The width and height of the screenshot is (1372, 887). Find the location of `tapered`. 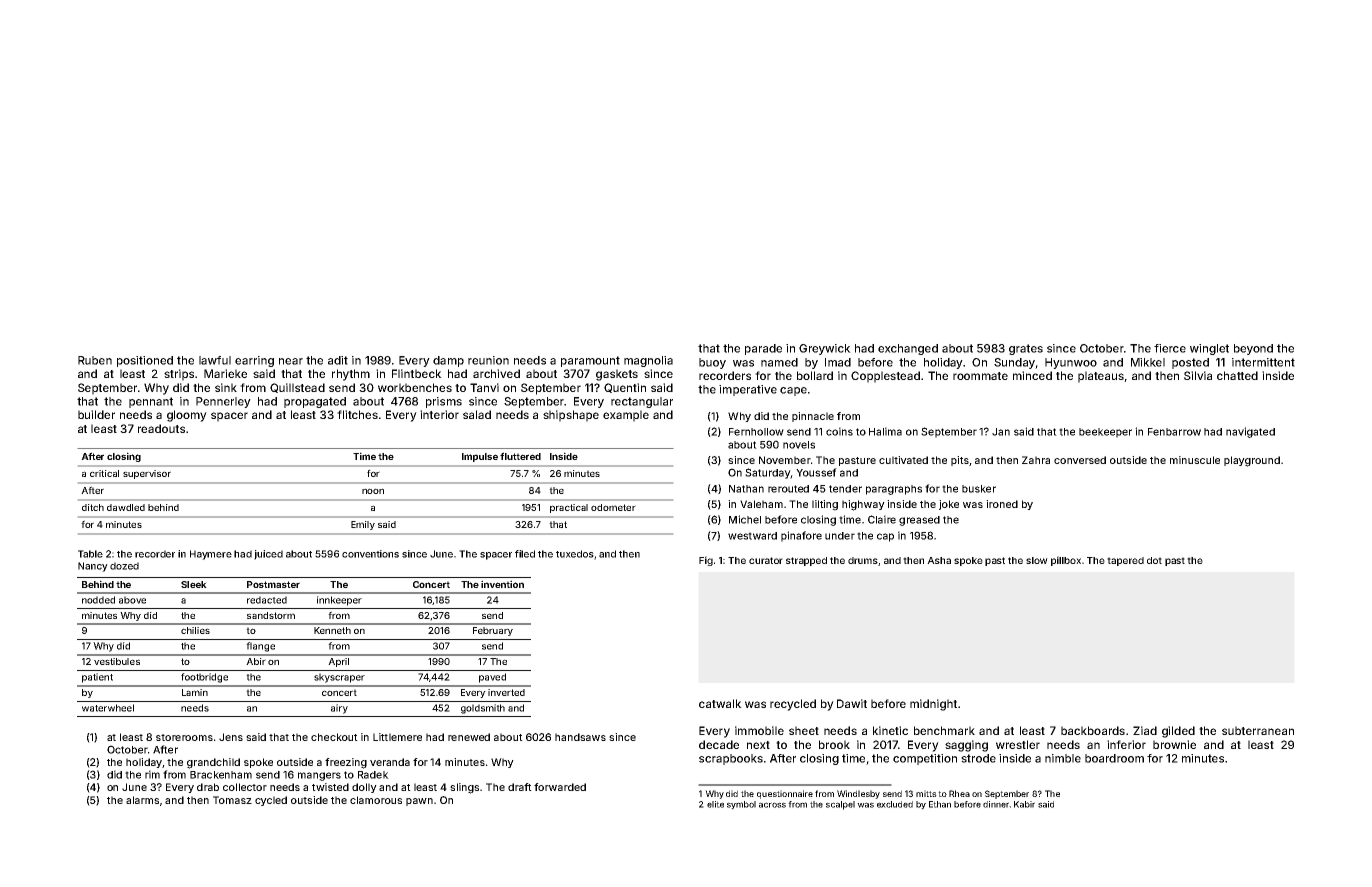

tapered is located at coordinates (1125, 561).
